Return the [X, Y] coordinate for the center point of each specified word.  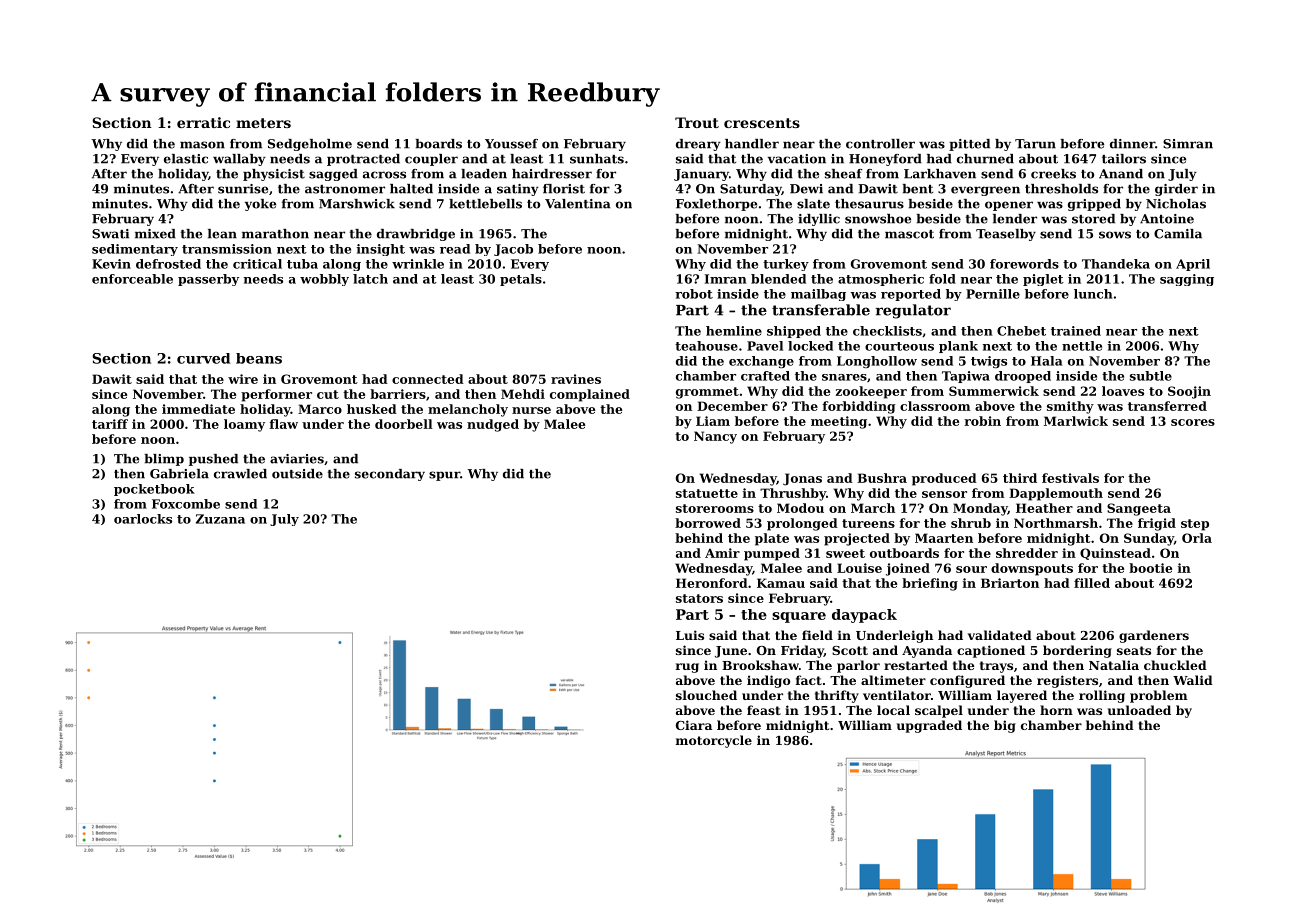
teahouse [706, 346]
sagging [1187, 280]
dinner [1132, 144]
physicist [274, 175]
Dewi [806, 189]
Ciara [694, 725]
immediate [198, 409]
